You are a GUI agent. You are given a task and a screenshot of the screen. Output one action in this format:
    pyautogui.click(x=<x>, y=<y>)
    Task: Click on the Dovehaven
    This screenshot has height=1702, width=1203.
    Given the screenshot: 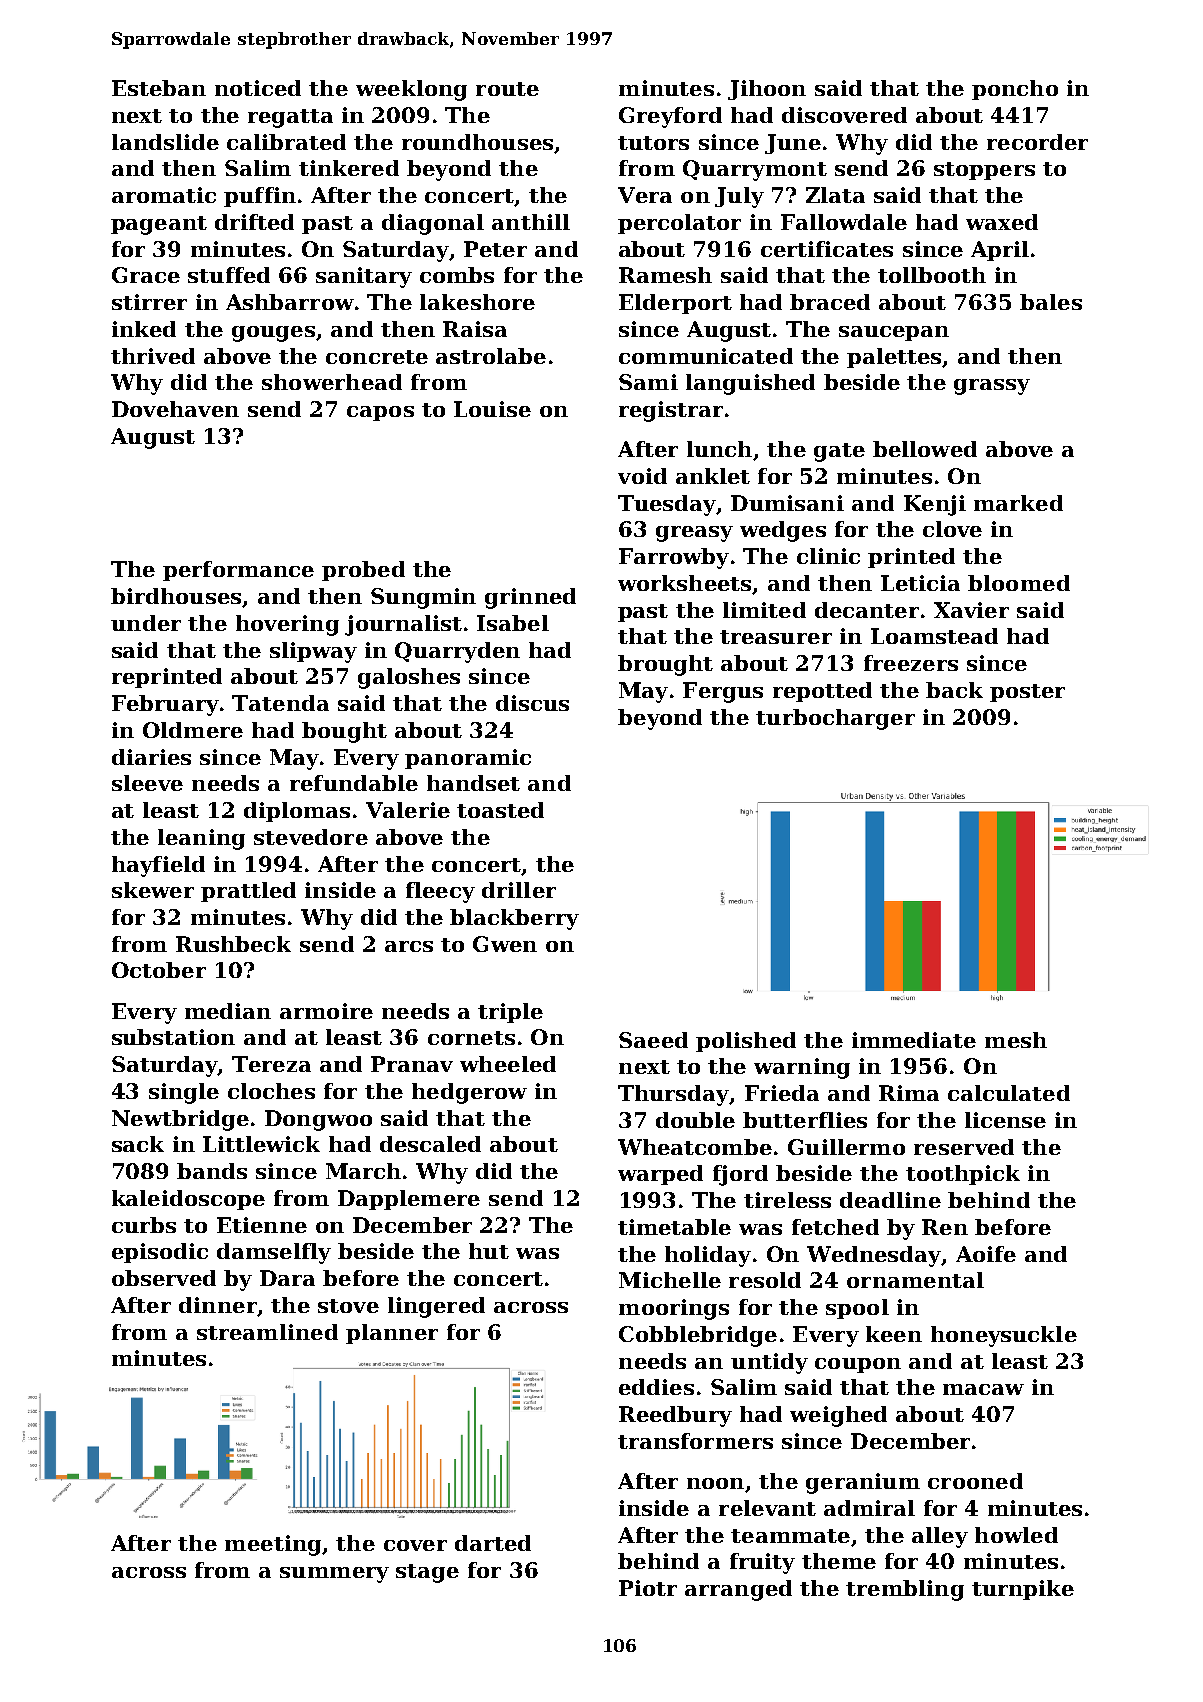 What is the action you would take?
    pyautogui.click(x=175, y=409)
